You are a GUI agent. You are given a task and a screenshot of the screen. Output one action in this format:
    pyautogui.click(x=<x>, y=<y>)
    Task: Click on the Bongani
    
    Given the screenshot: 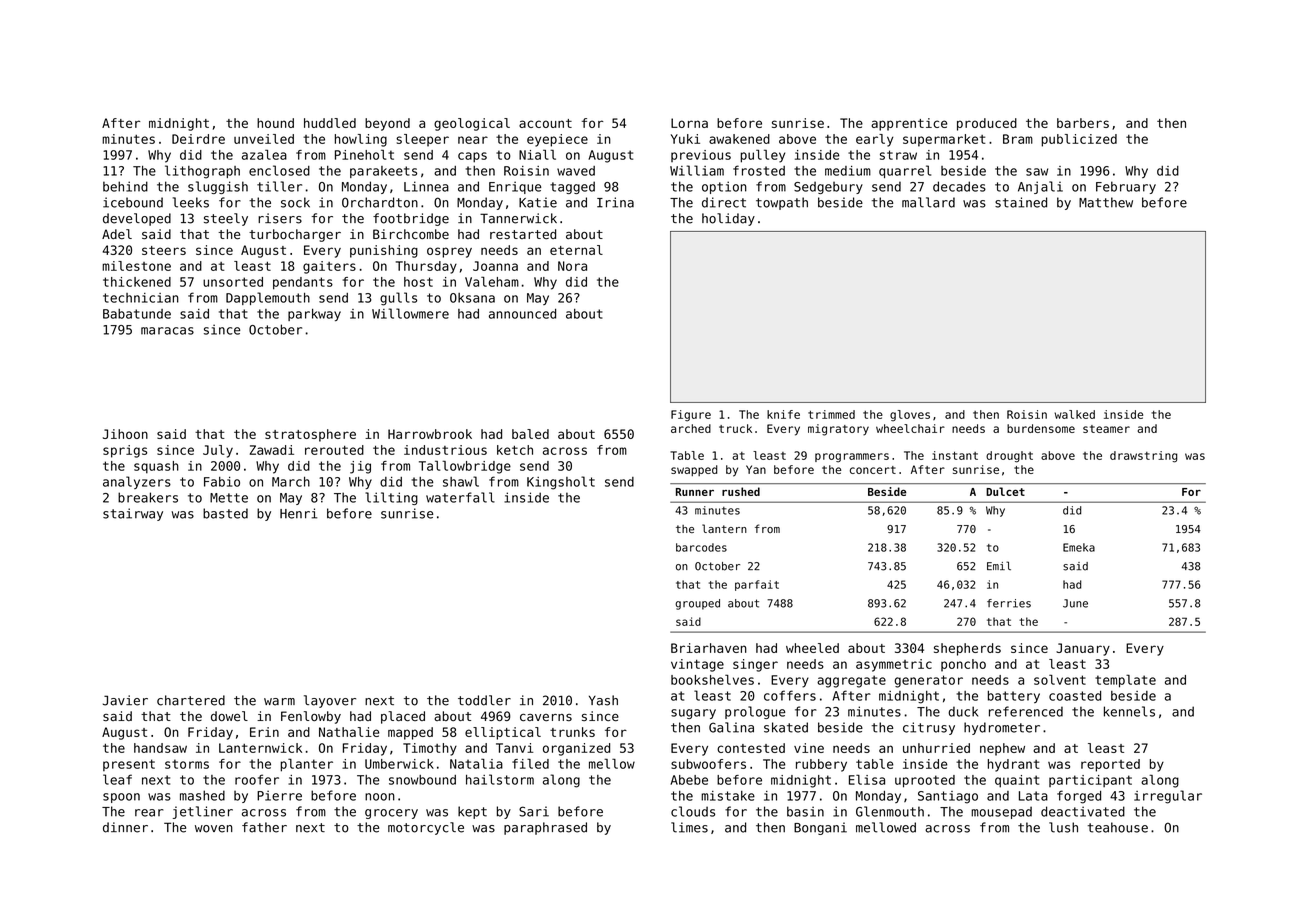 What is the action you would take?
    pyautogui.click(x=820, y=828)
